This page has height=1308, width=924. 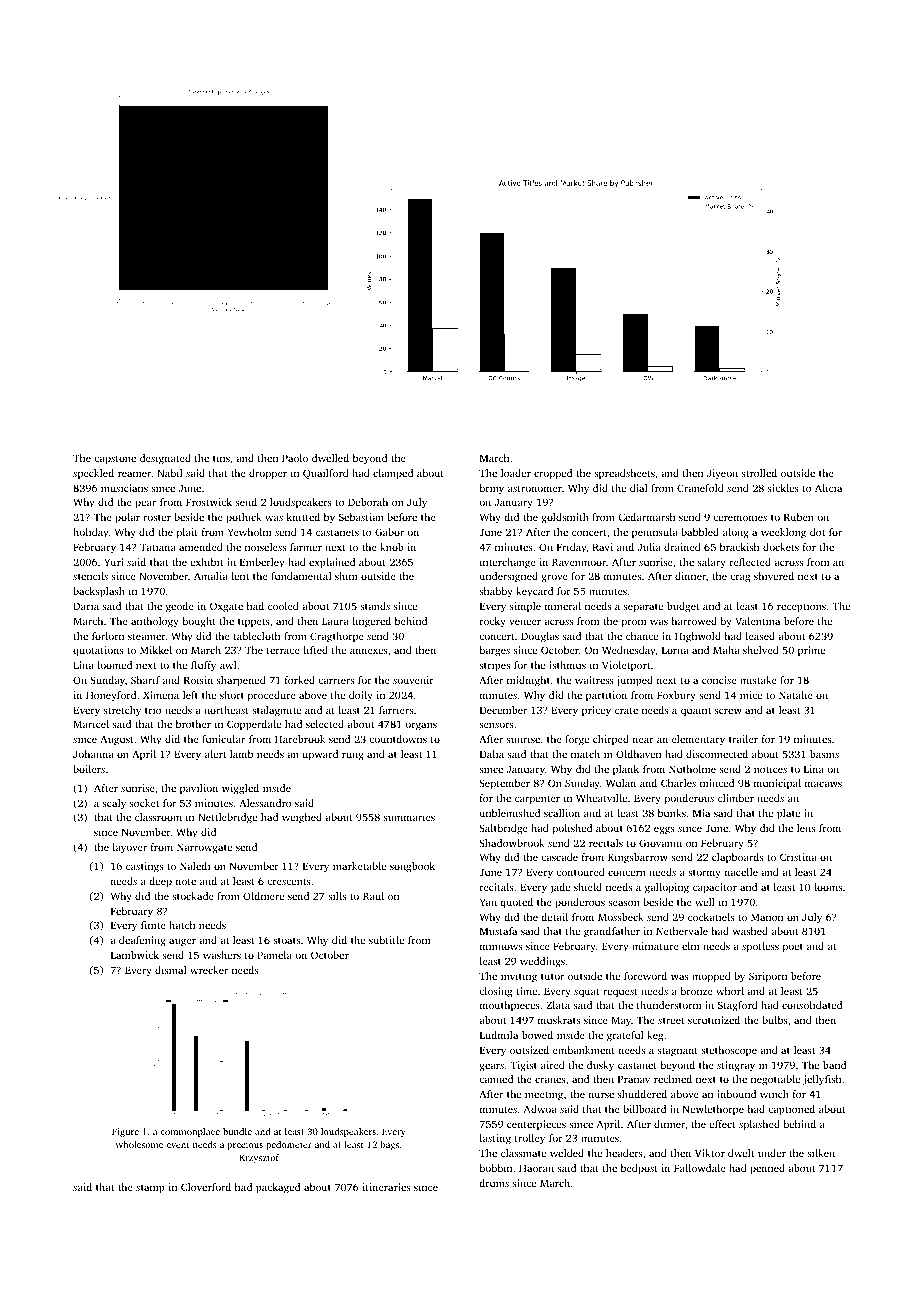 I want to click on itineraries, so click(x=386, y=1187).
